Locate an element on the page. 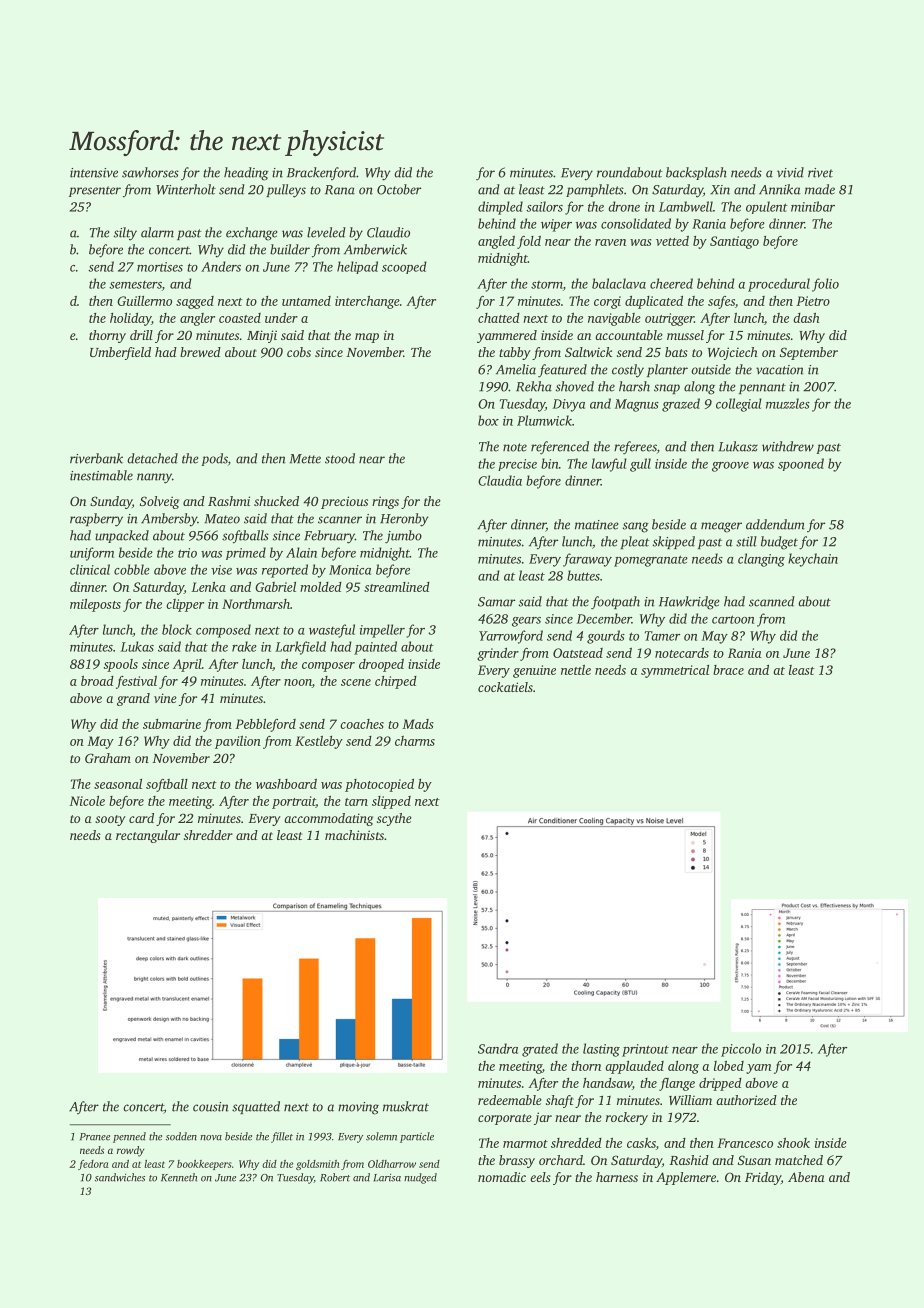 The image size is (924, 1308). composed is located at coordinates (223, 631).
